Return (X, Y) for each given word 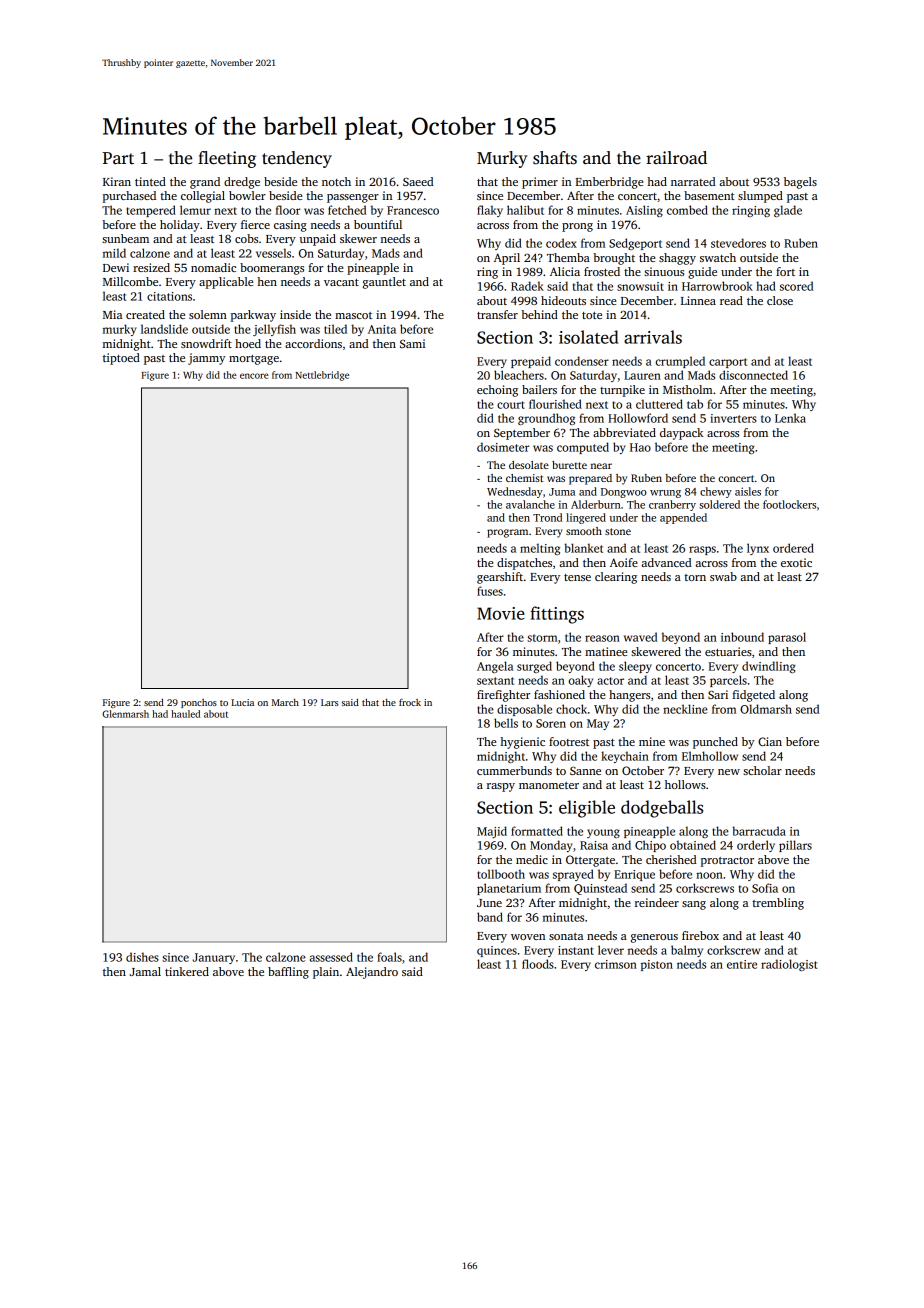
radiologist (789, 965)
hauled (185, 714)
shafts (555, 158)
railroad (676, 158)
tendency (297, 159)
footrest (569, 741)
